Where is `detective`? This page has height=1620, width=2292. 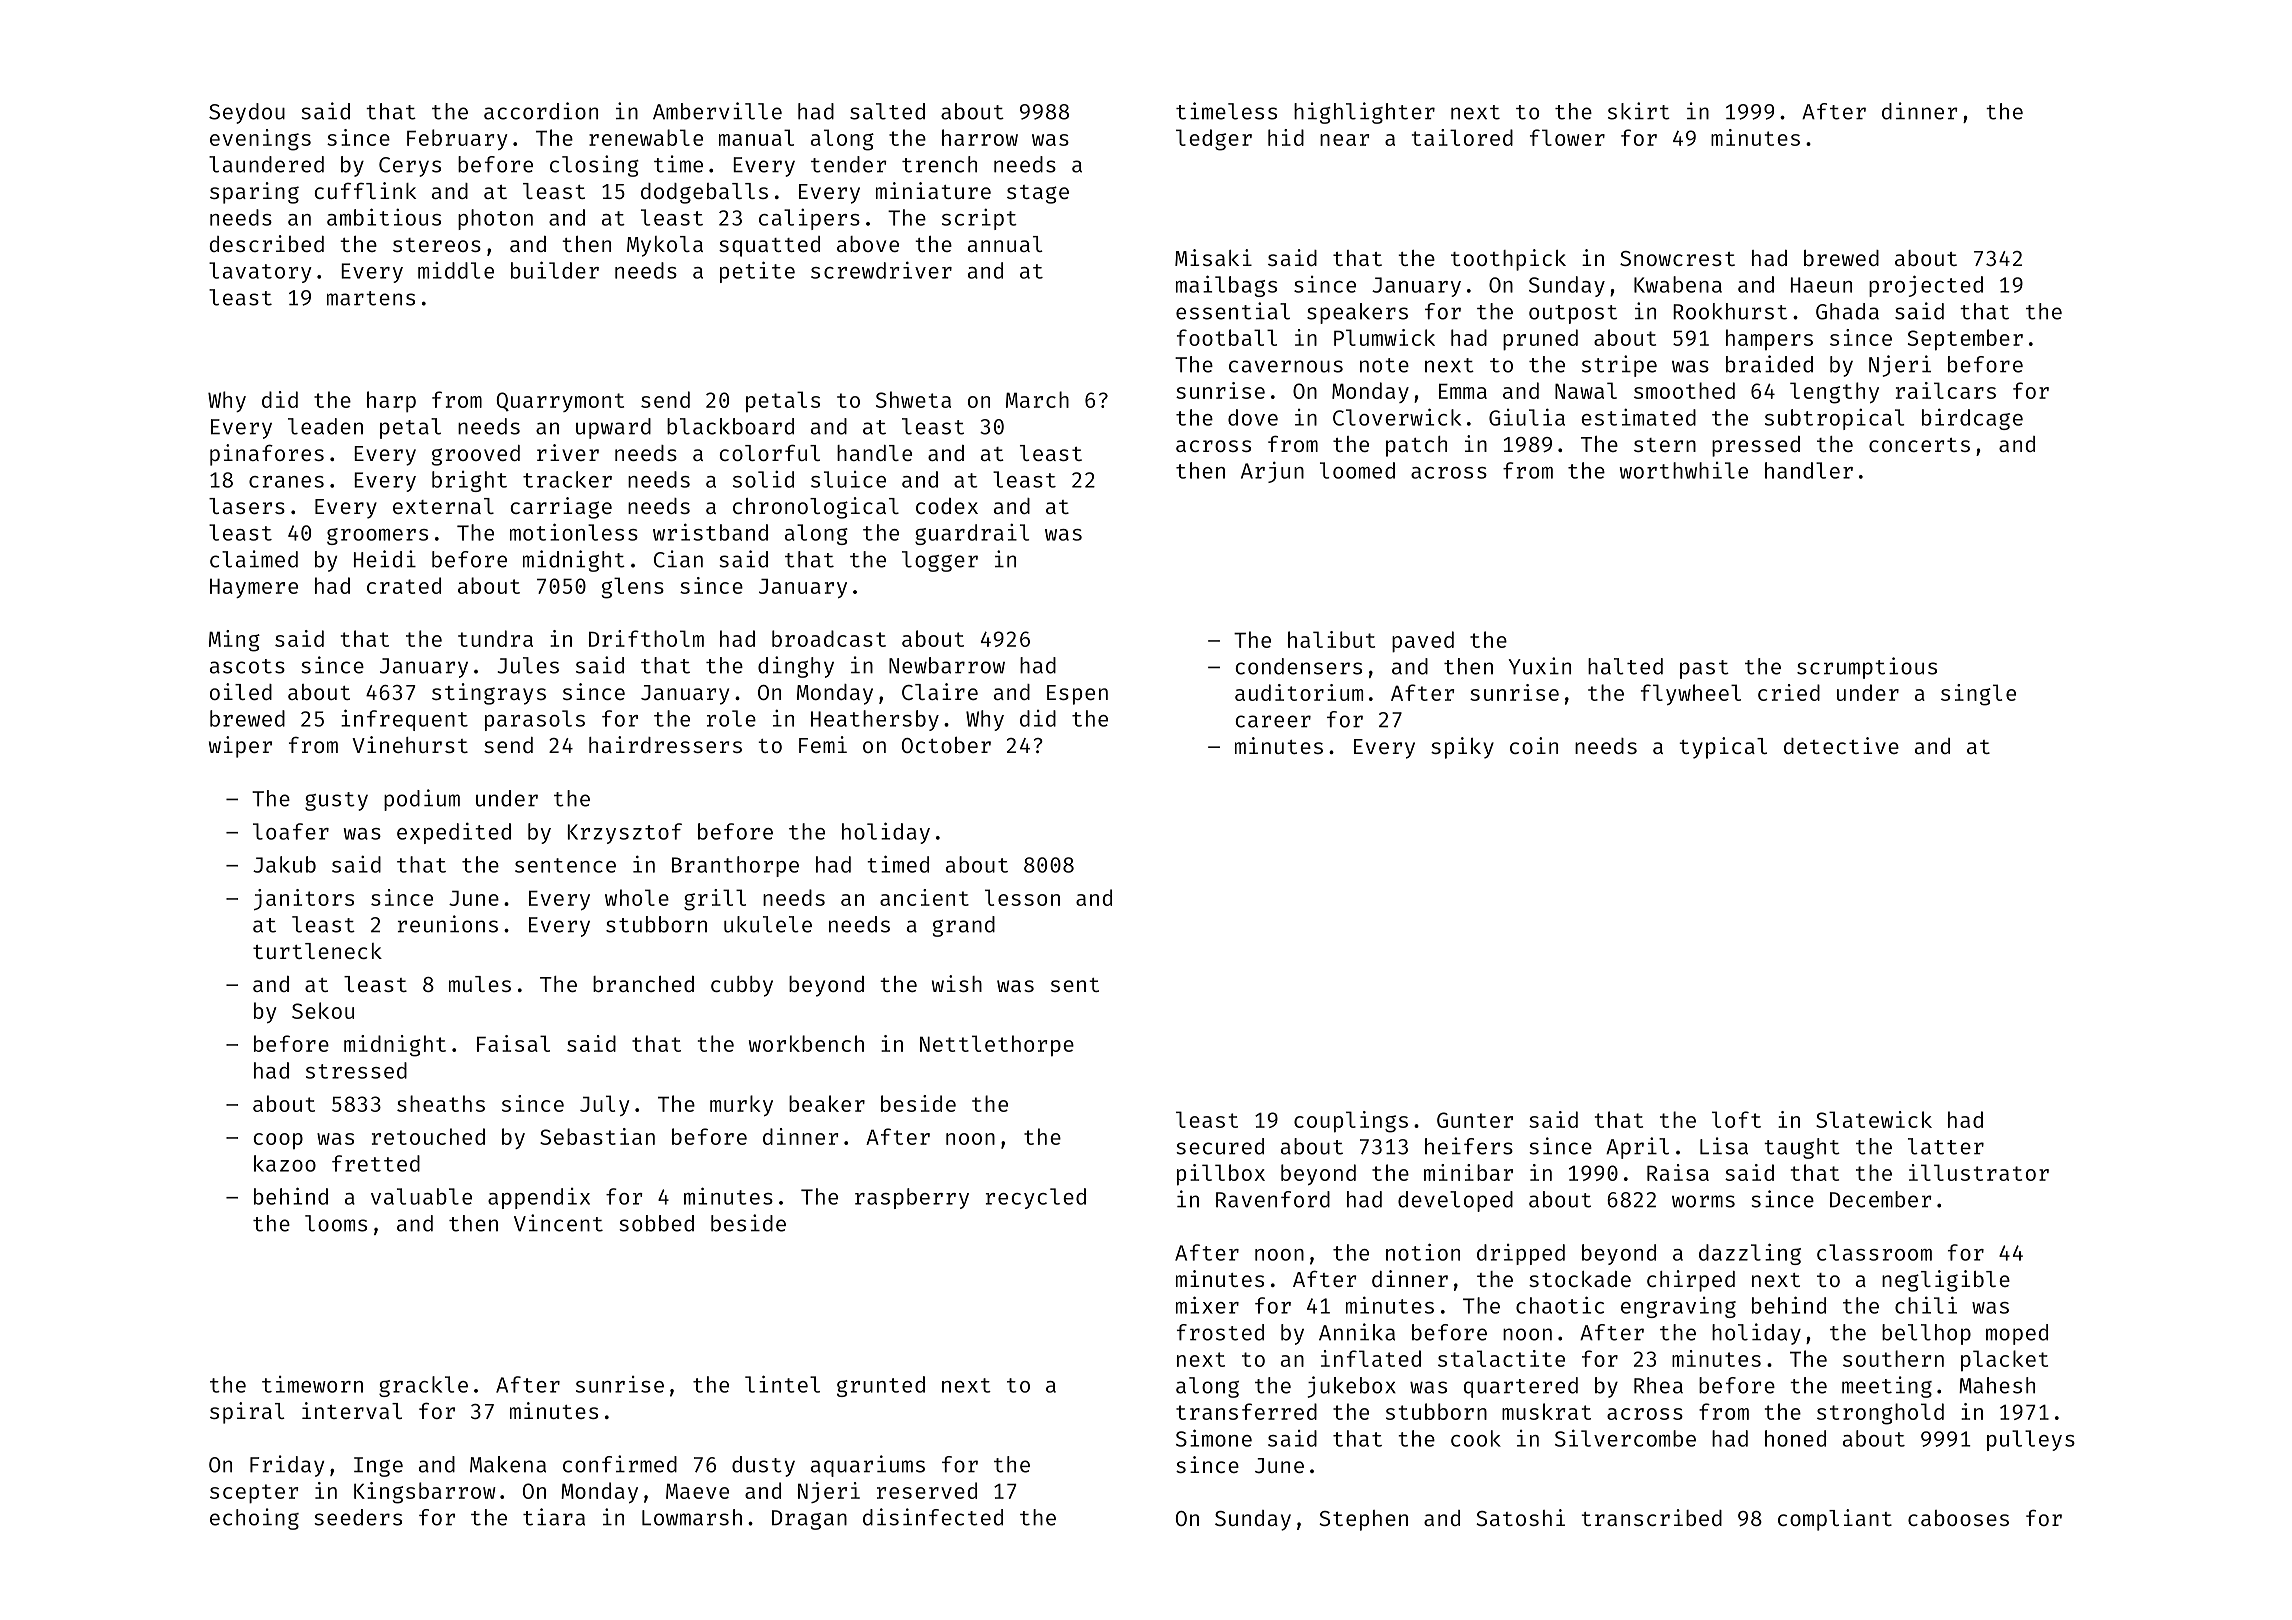
detective is located at coordinates (1841, 745).
